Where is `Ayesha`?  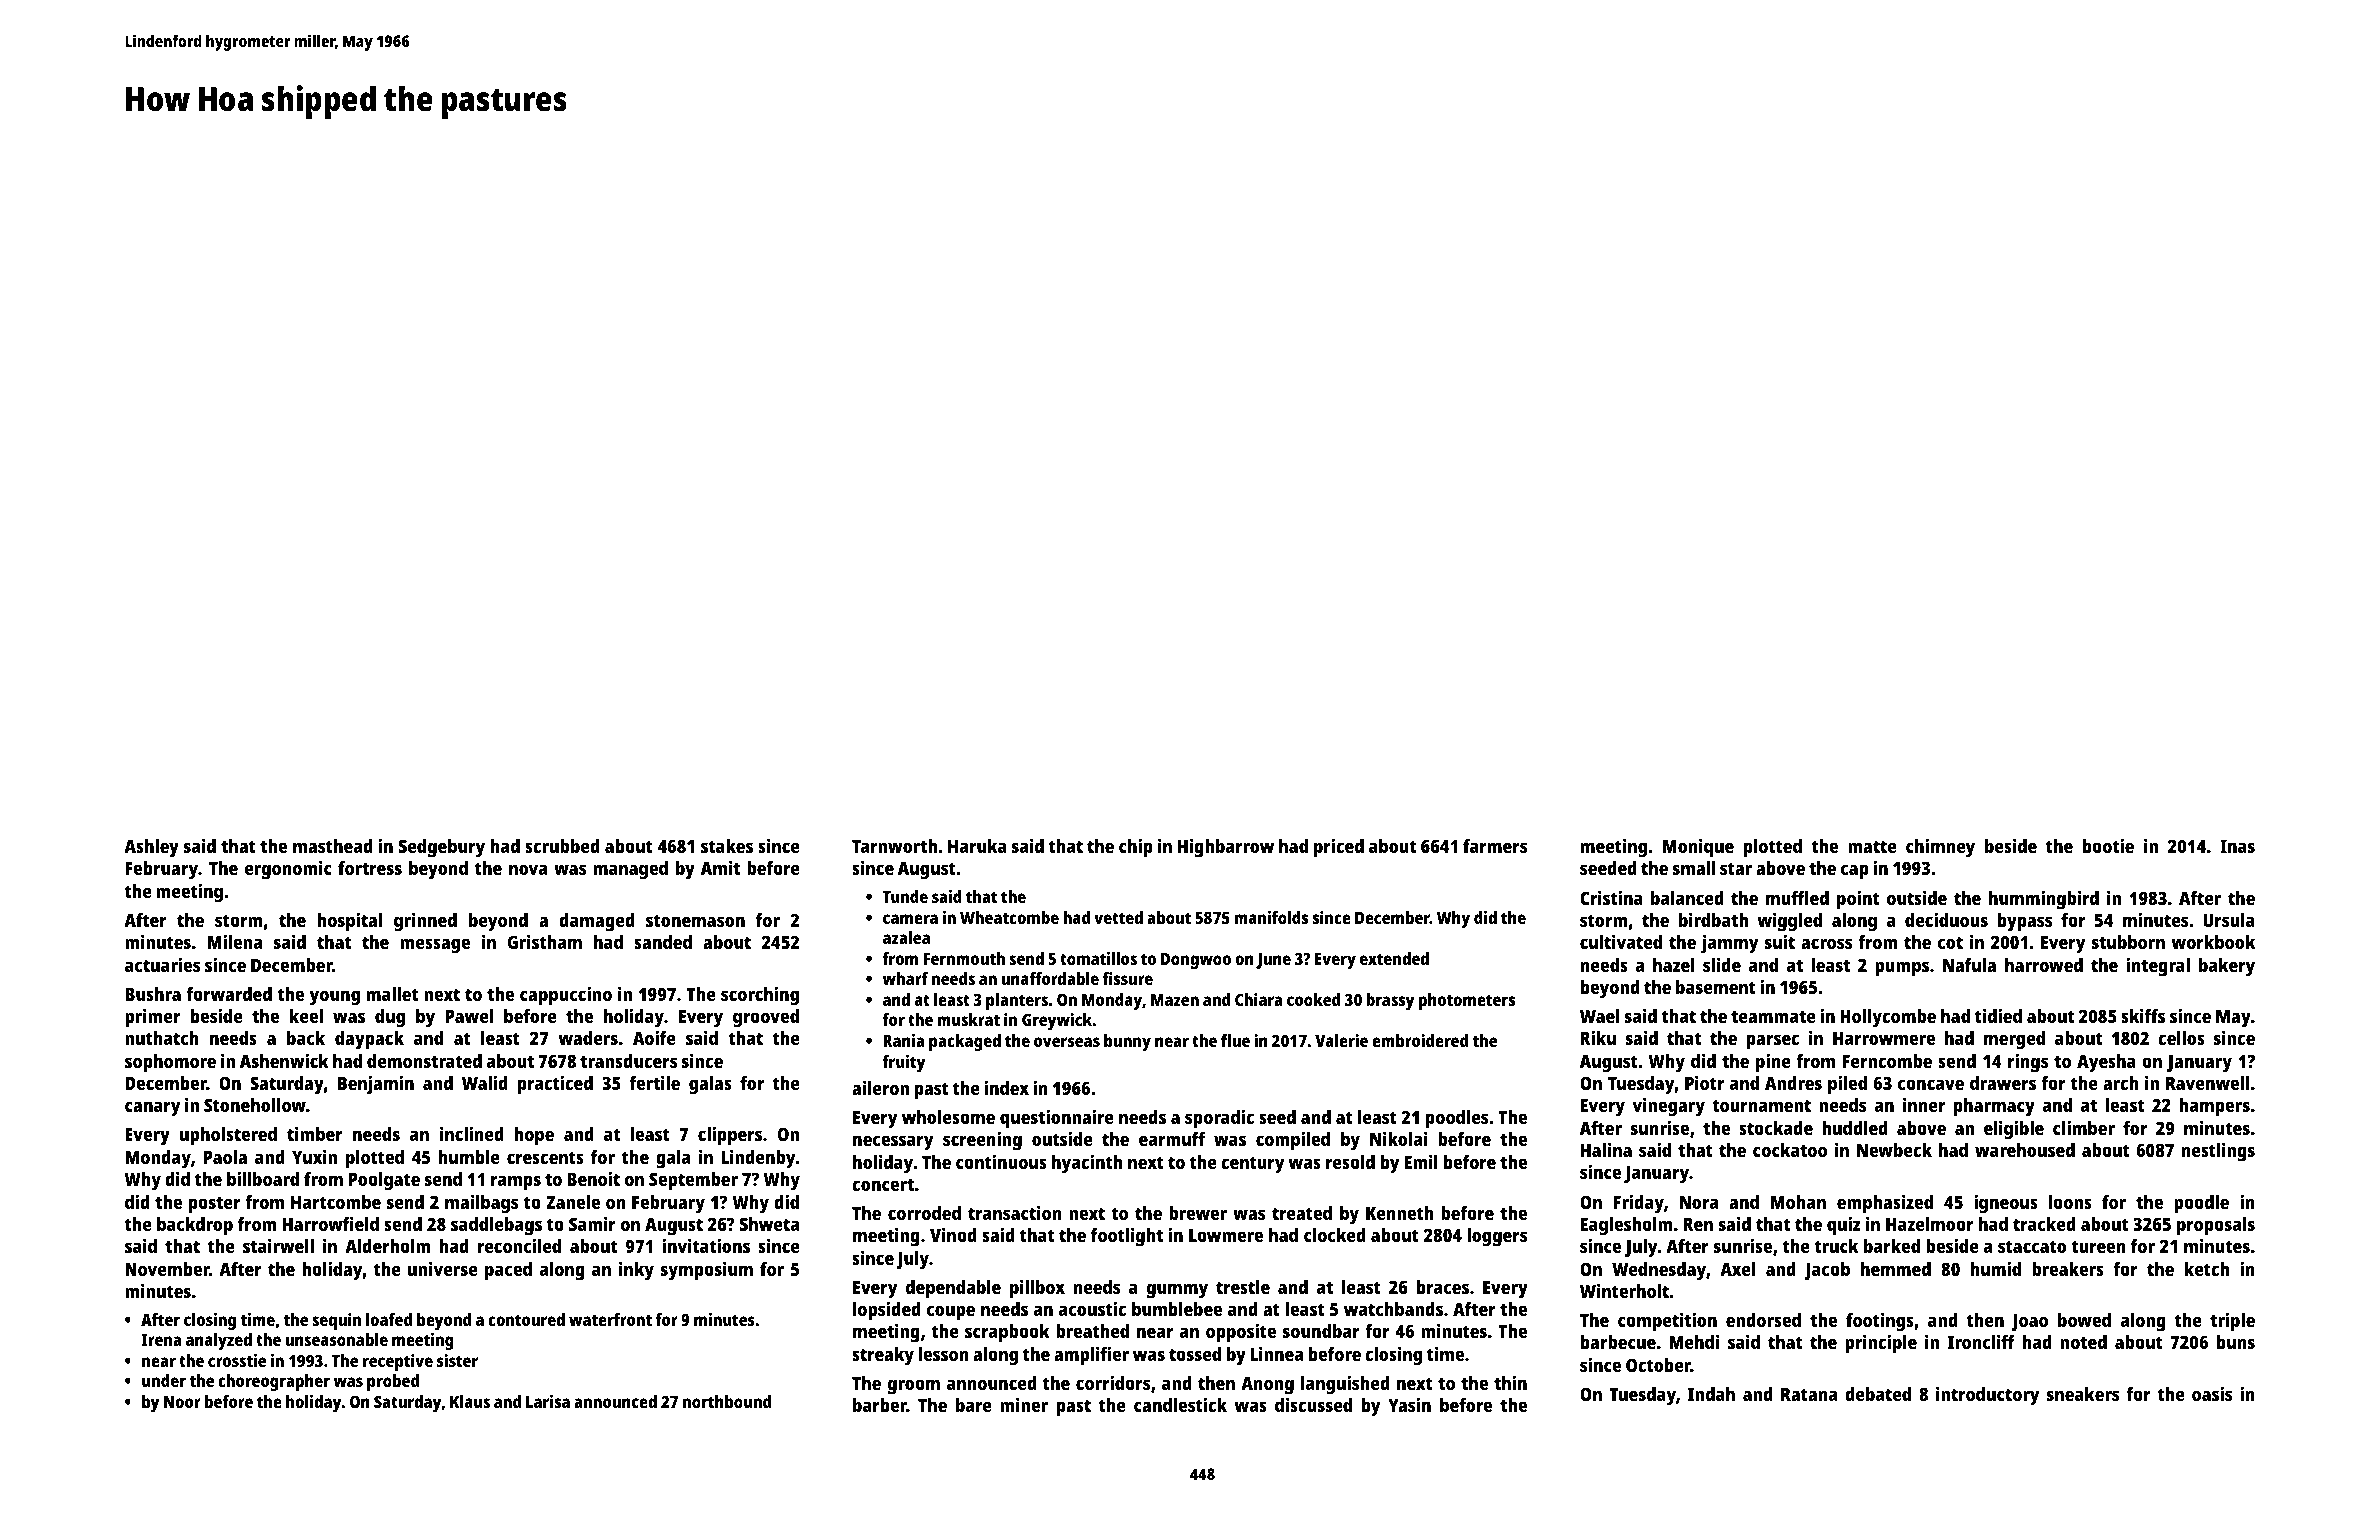 Ayesha is located at coordinates (2106, 1063).
